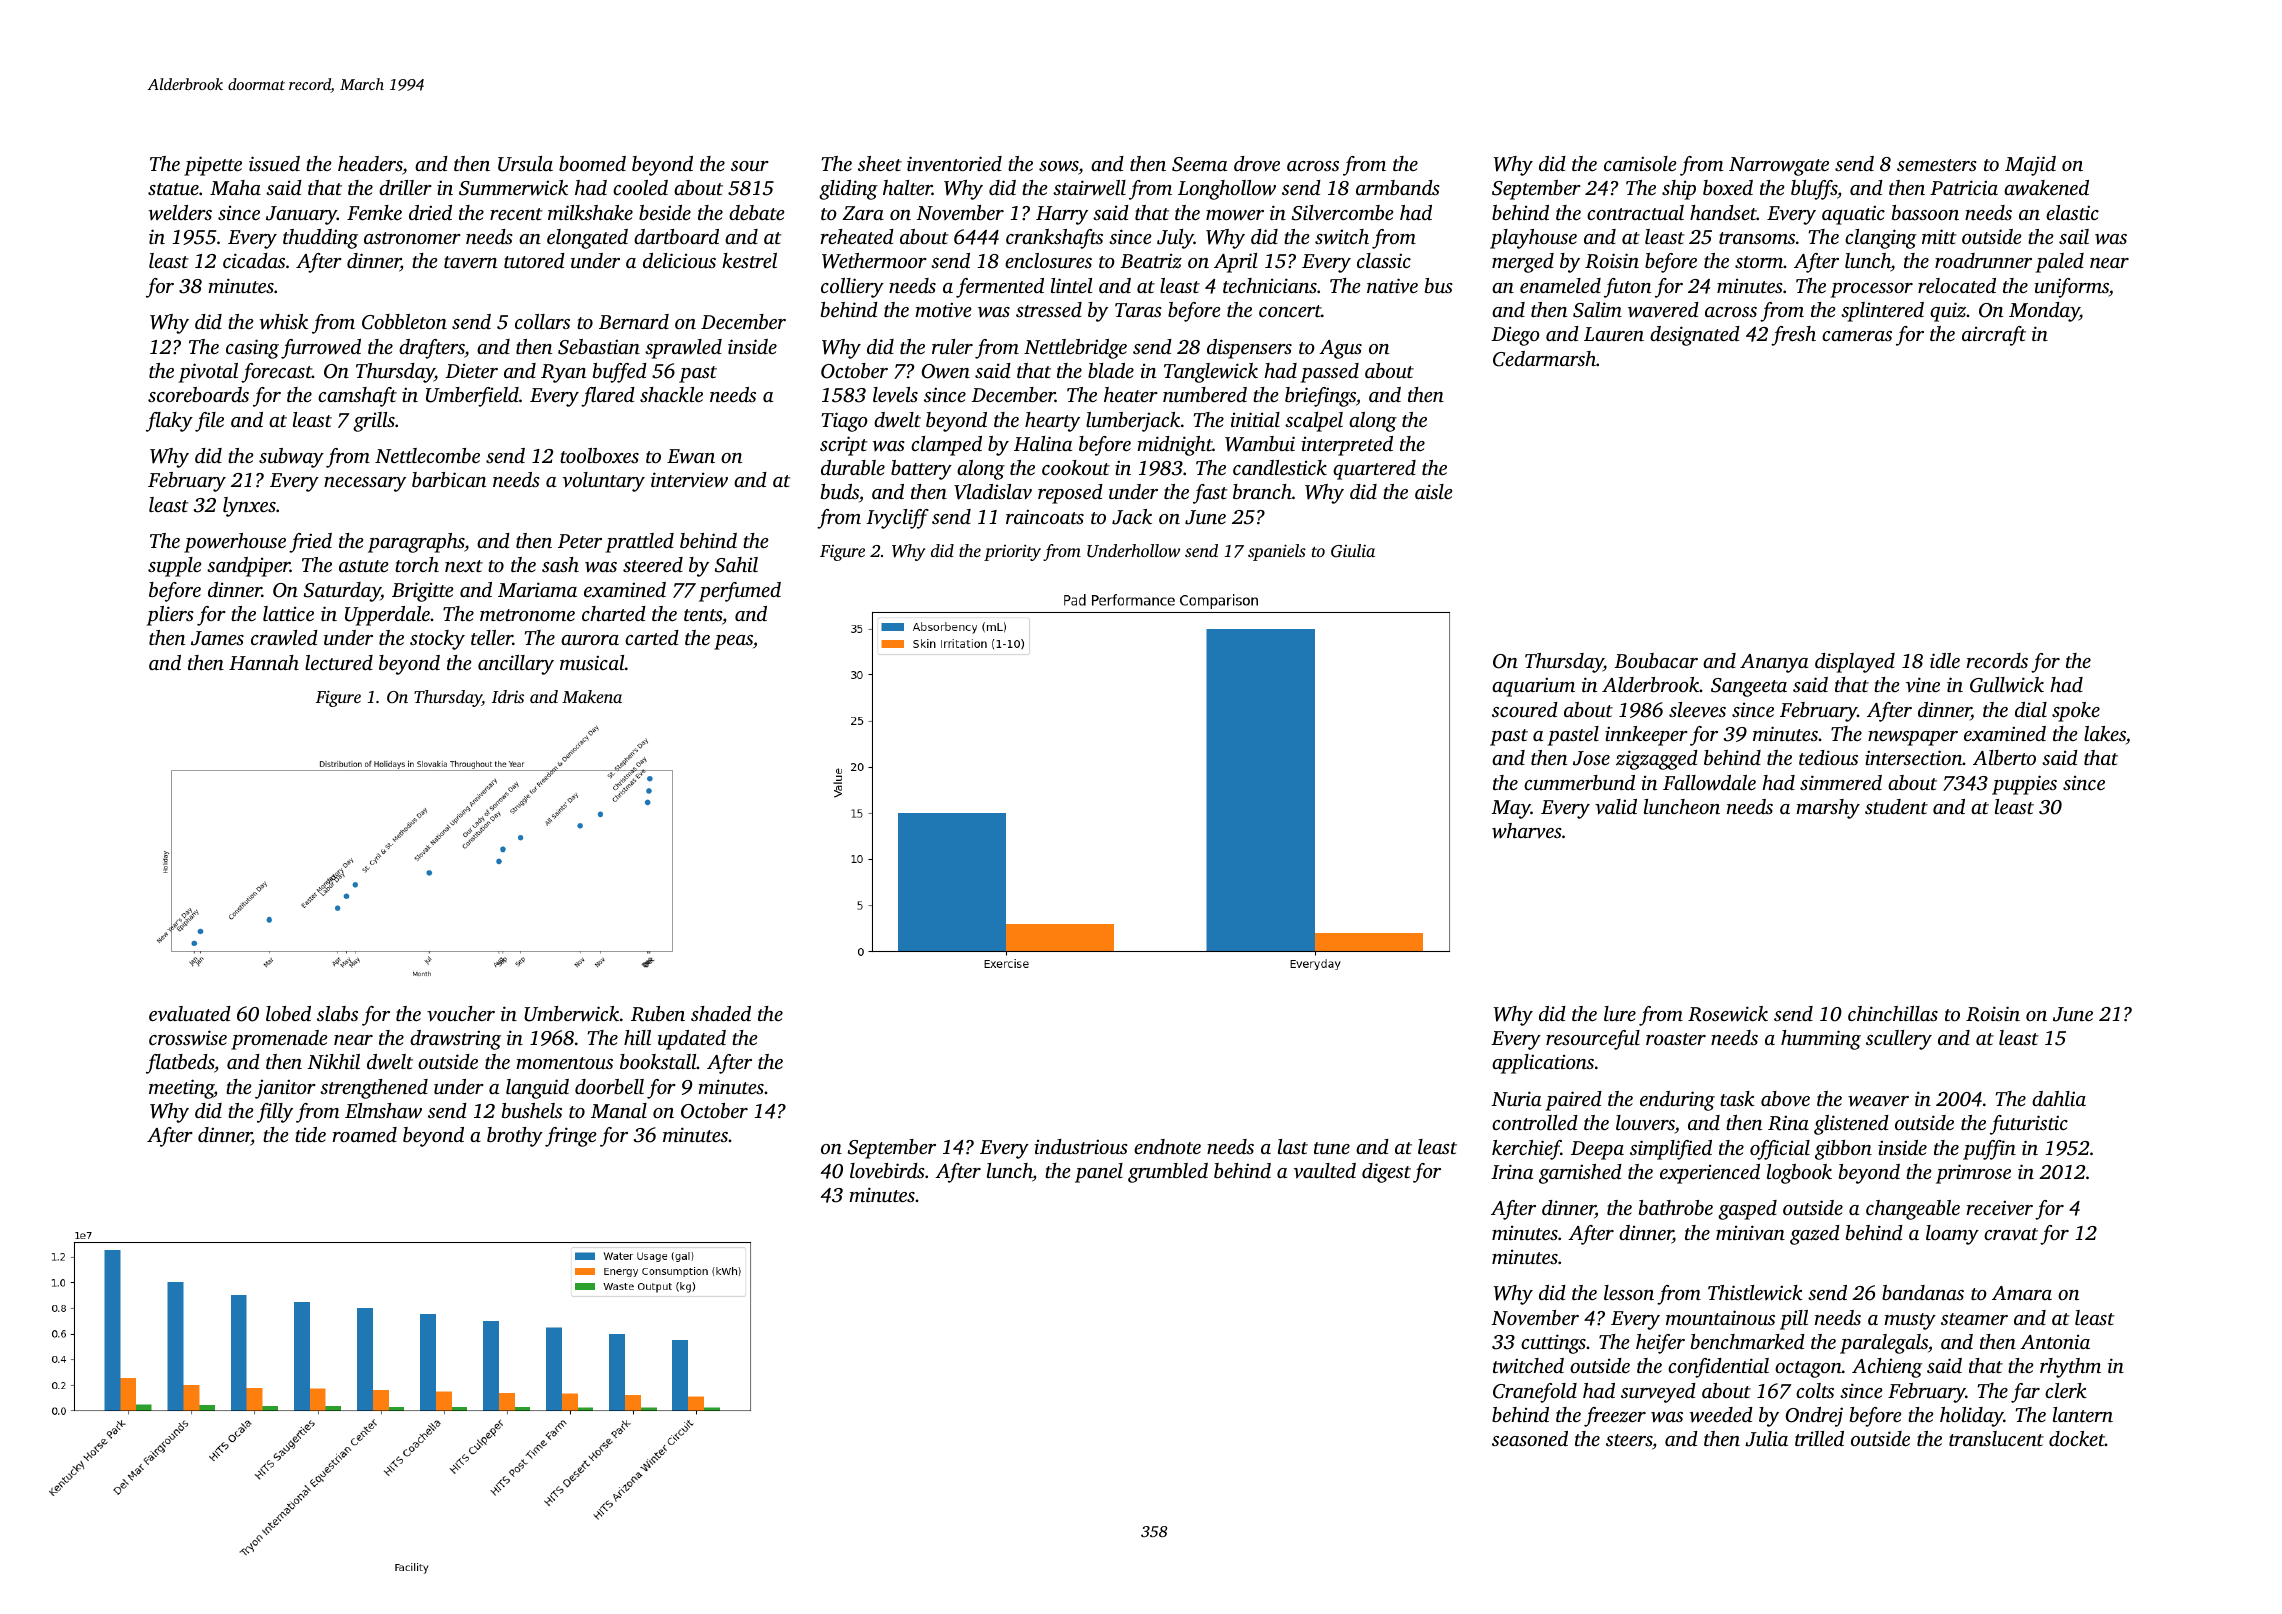 Image resolution: width=2282 pixels, height=1614 pixels. Describe the element at coordinates (1939, 236) in the screenshot. I see `mitt` at that location.
